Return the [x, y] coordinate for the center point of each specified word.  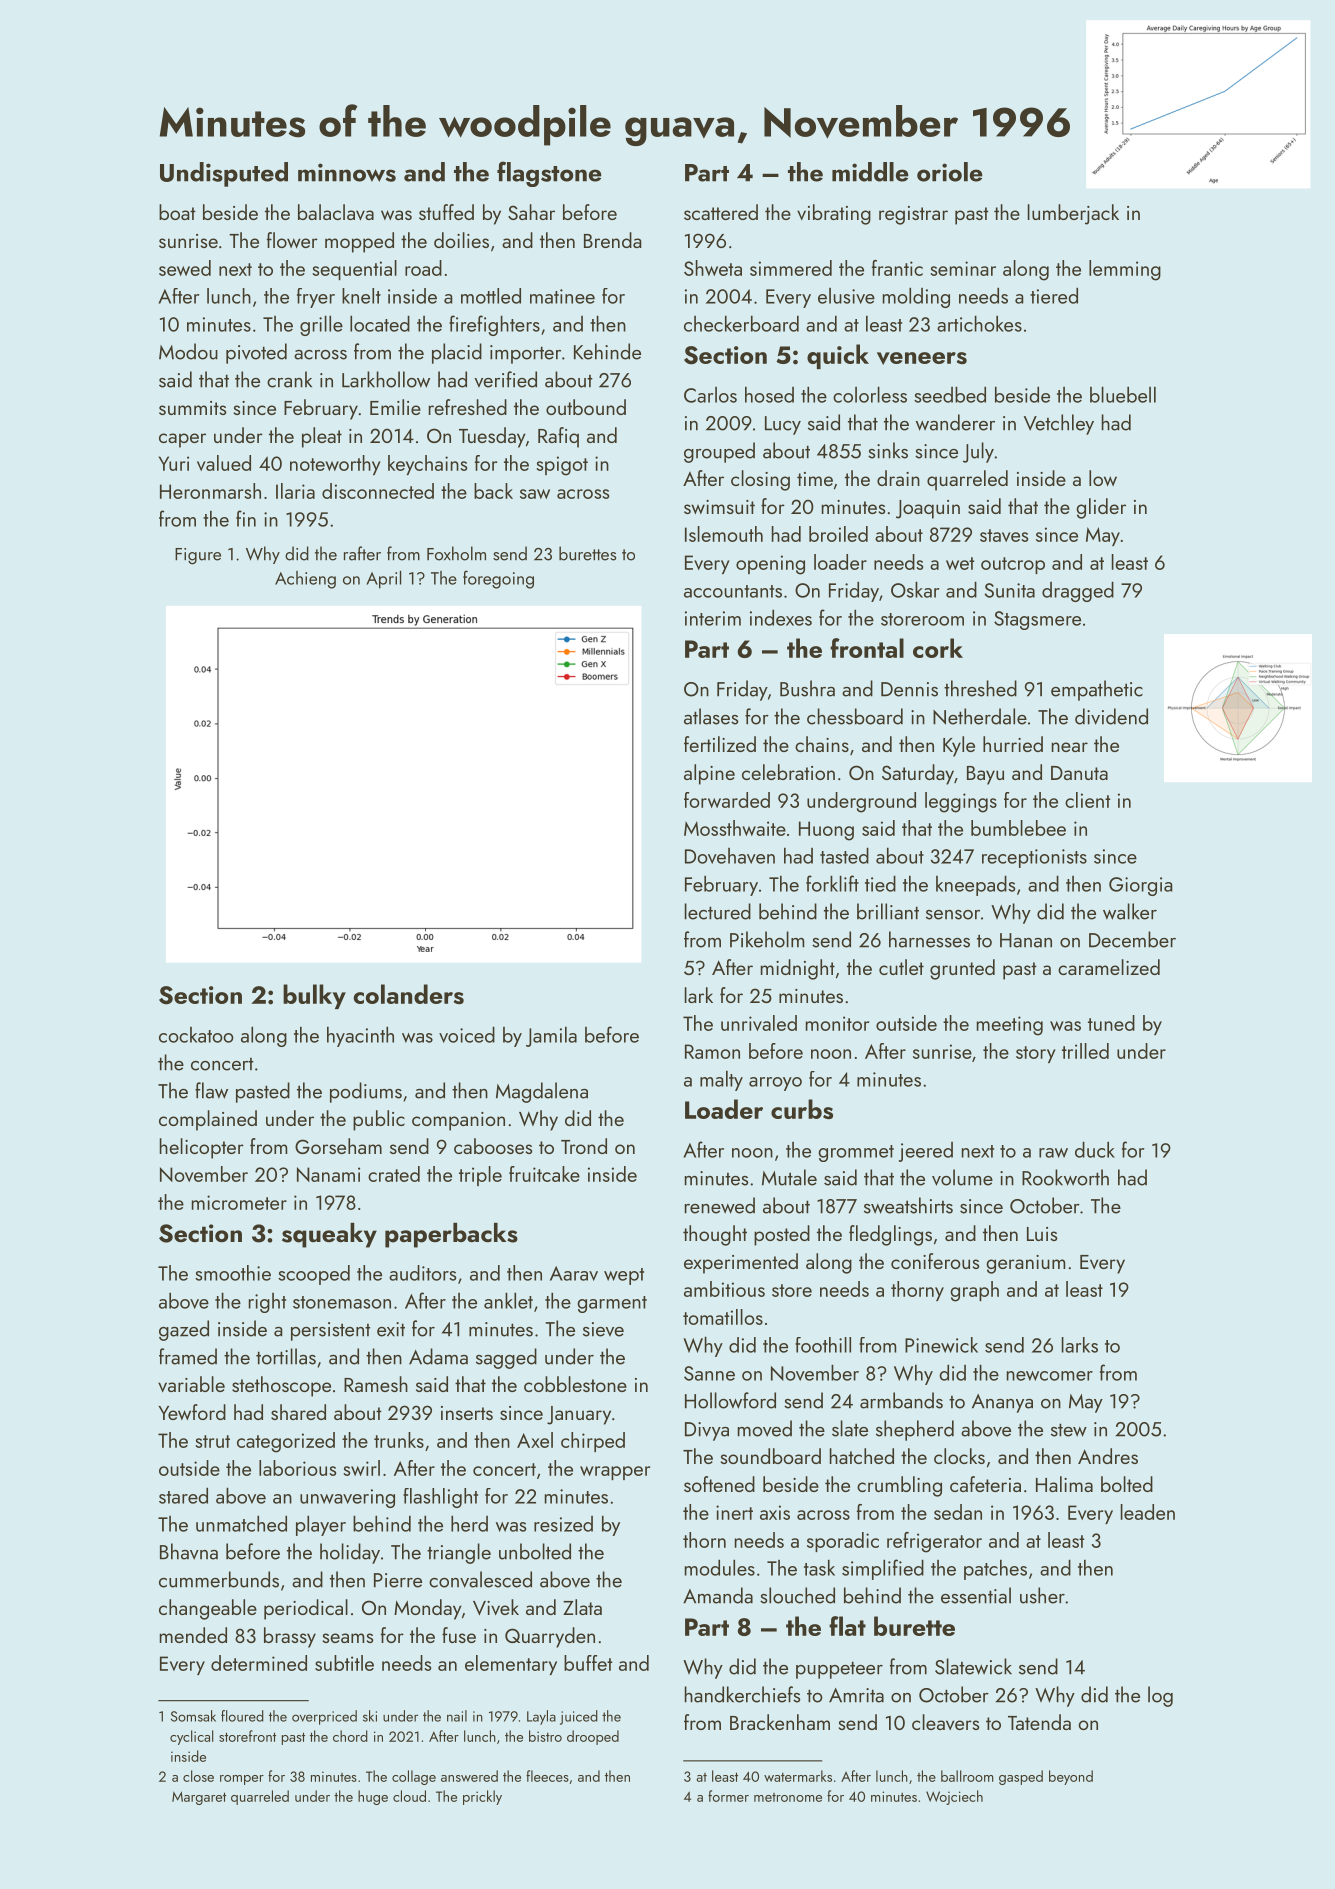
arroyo [775, 1084]
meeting [1010, 1026]
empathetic [1097, 690]
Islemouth [724, 534]
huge [373, 1797]
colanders [409, 994]
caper [182, 440]
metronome [788, 1797]
